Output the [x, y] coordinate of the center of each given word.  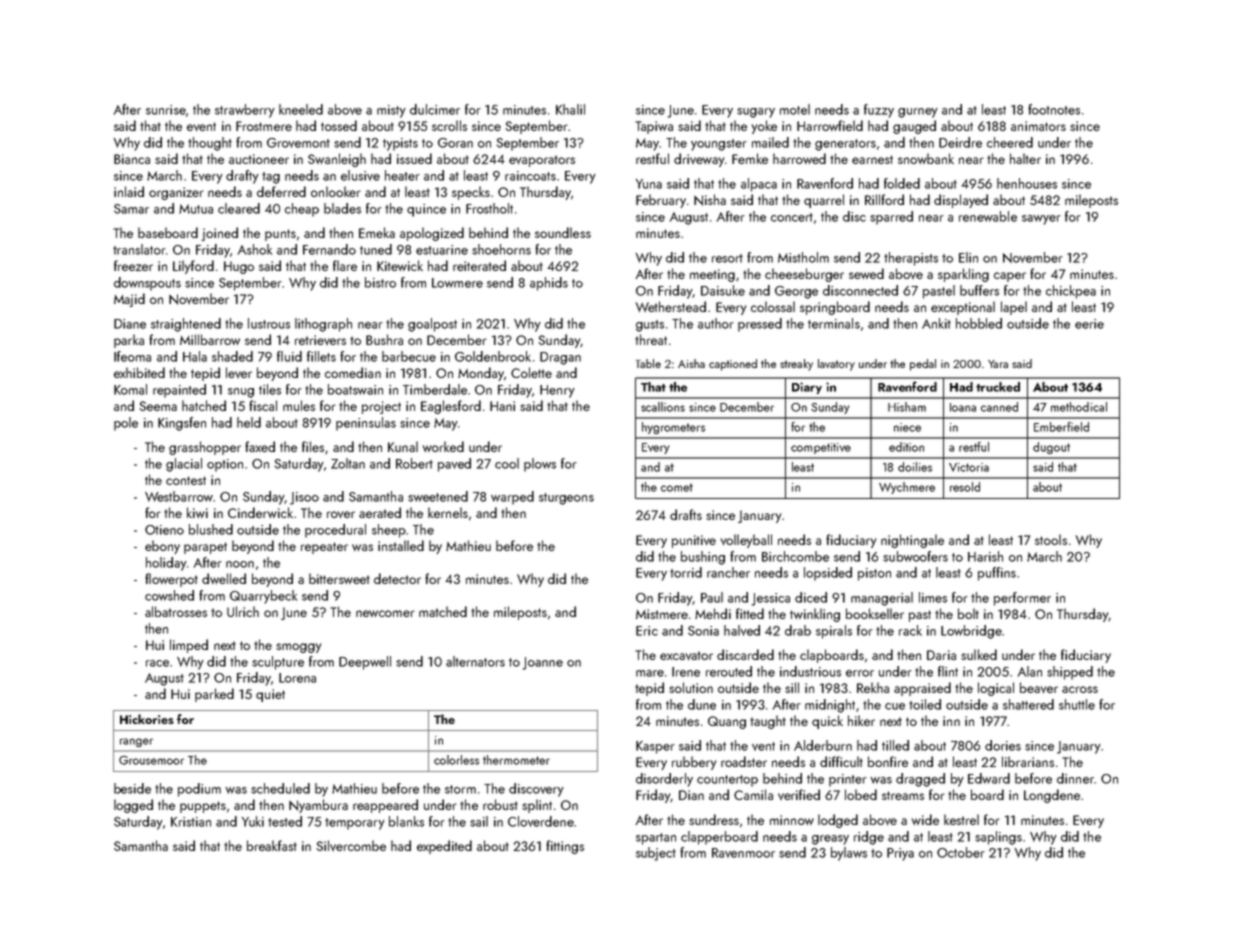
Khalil [570, 109]
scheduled [280, 788]
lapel [1014, 308]
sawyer [1041, 220]
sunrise [166, 110]
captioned [733, 365]
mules [299, 405]
